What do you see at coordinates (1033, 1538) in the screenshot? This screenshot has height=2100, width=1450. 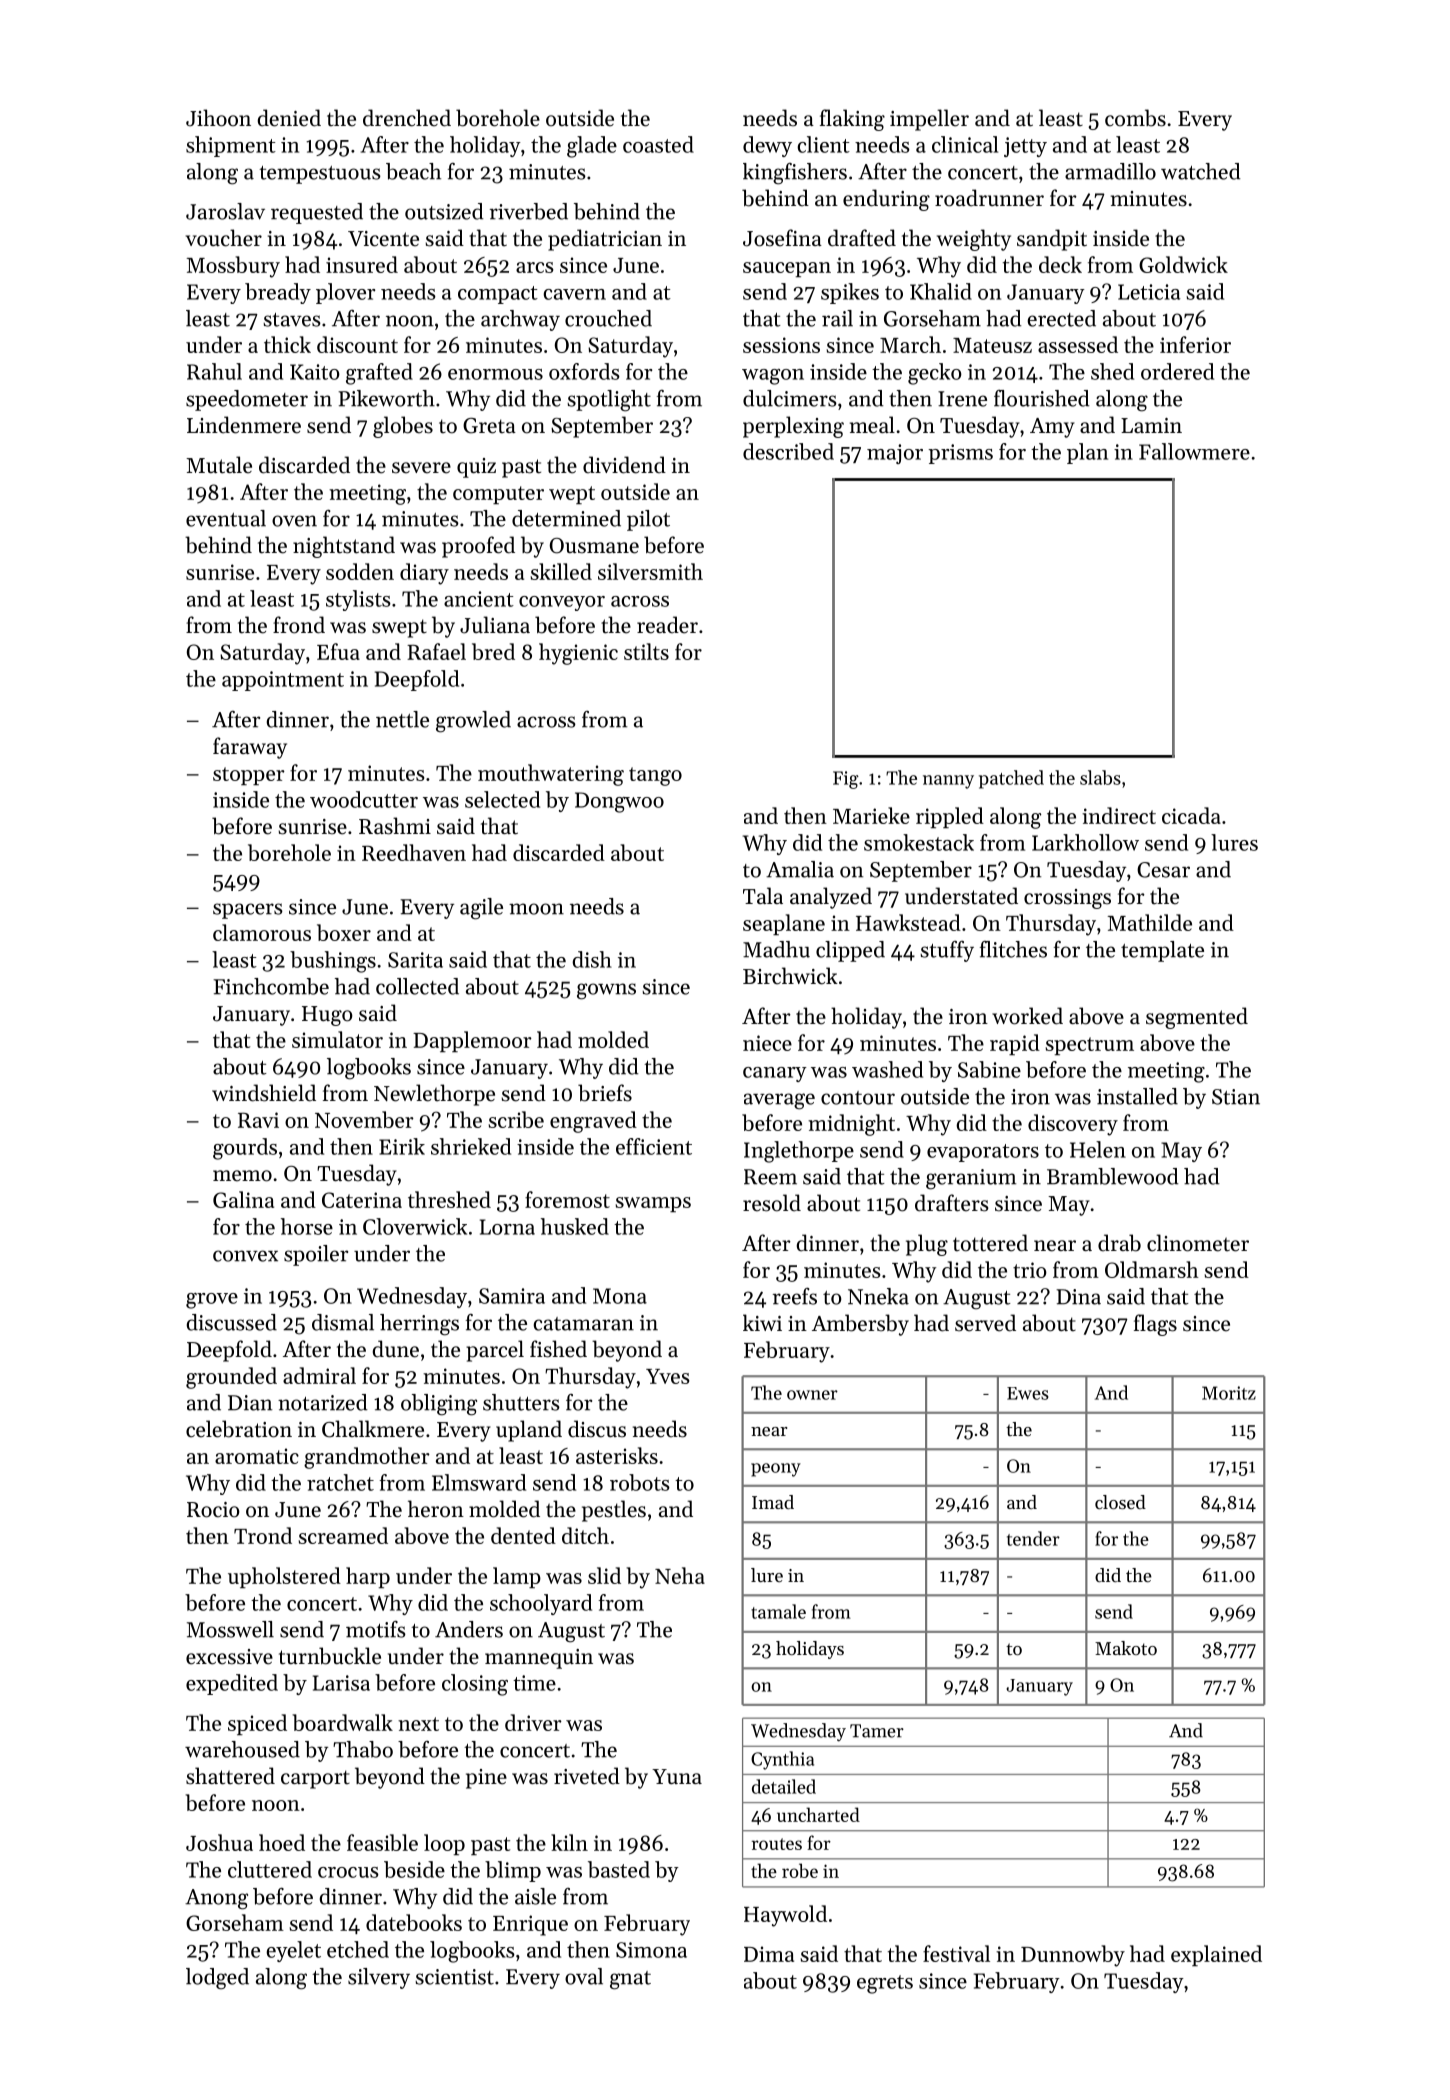 I see `tender` at bounding box center [1033, 1538].
